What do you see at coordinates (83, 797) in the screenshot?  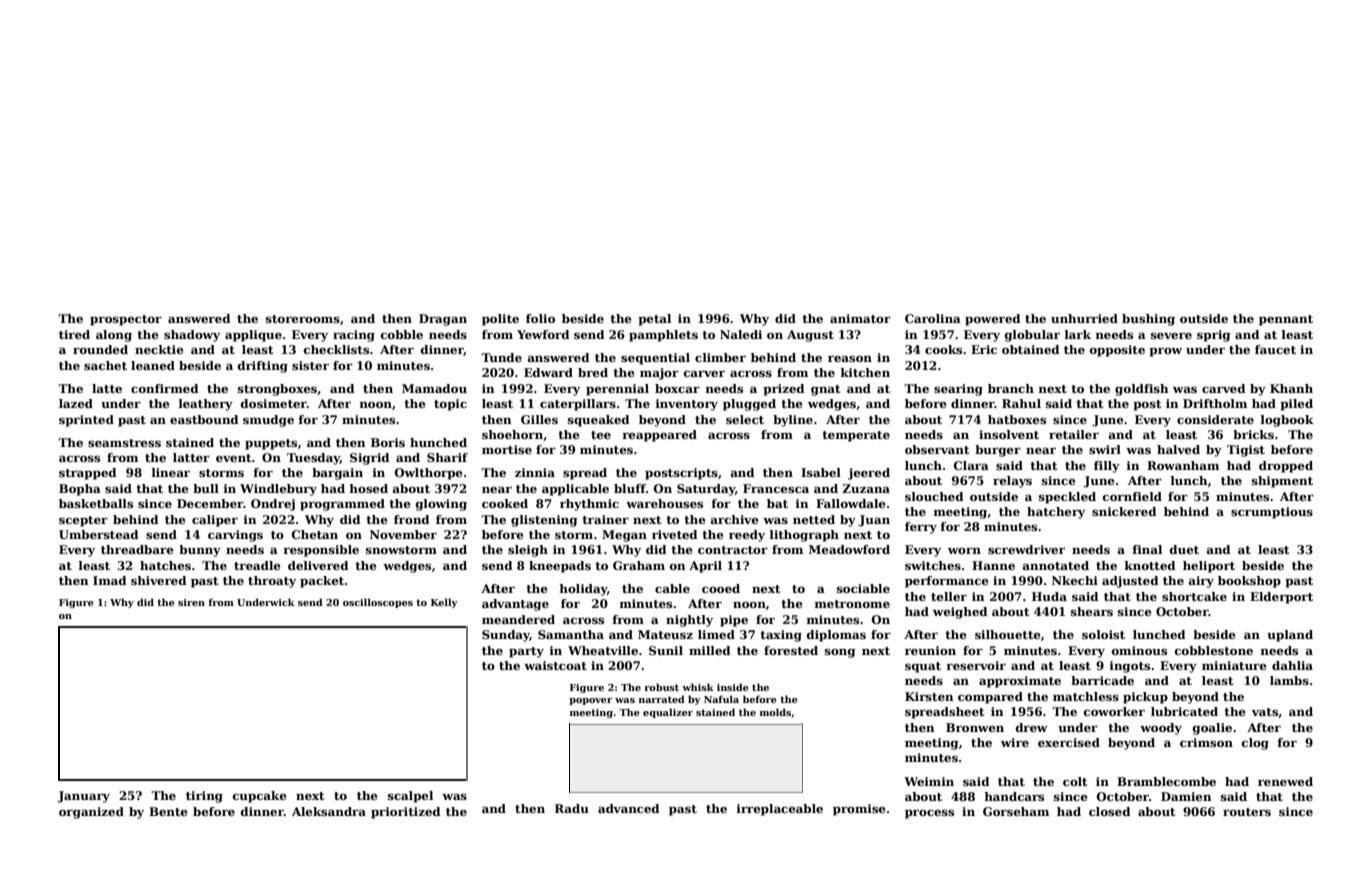 I see `January` at bounding box center [83, 797].
